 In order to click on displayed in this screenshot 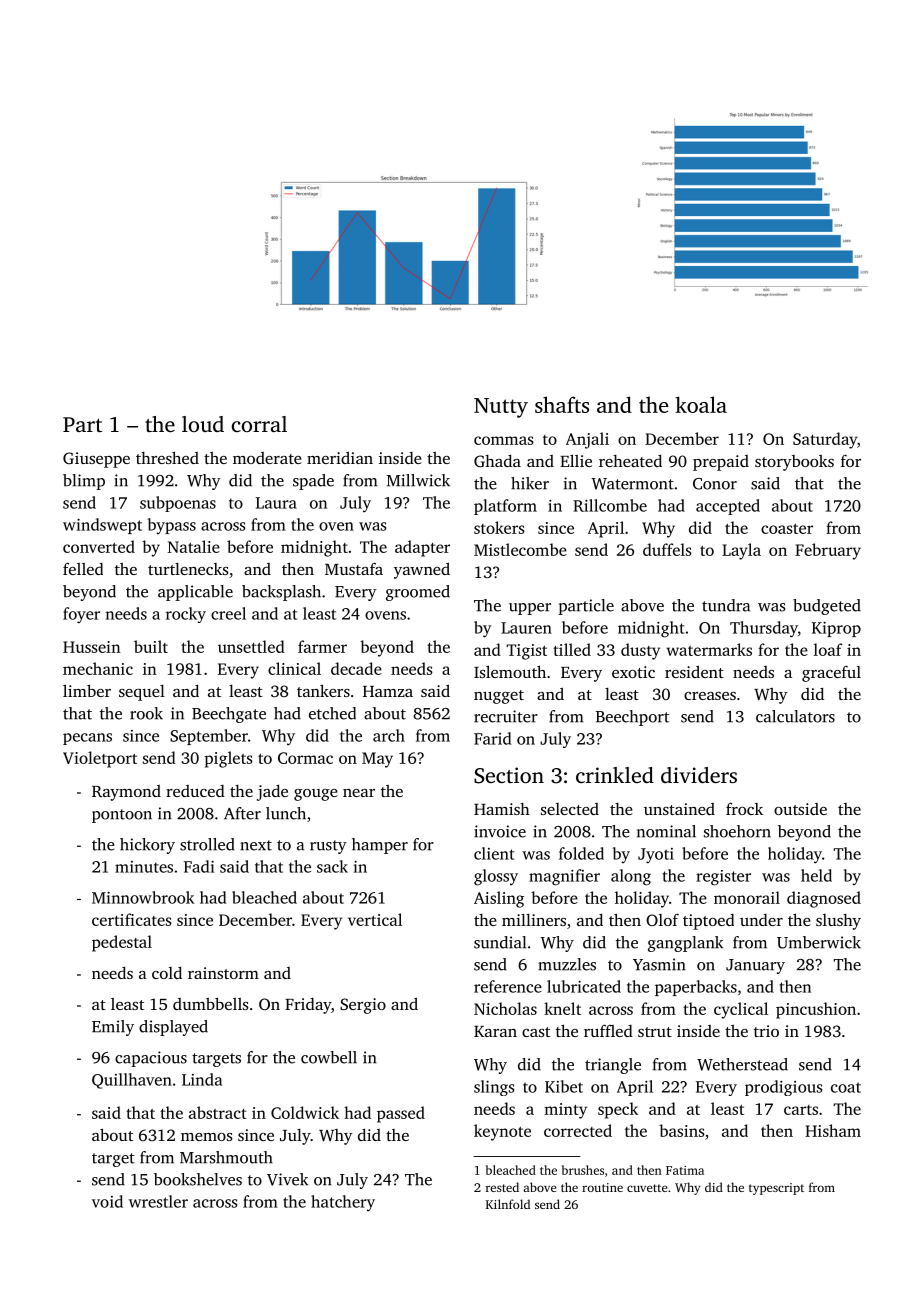, I will do `click(173, 1028)`.
